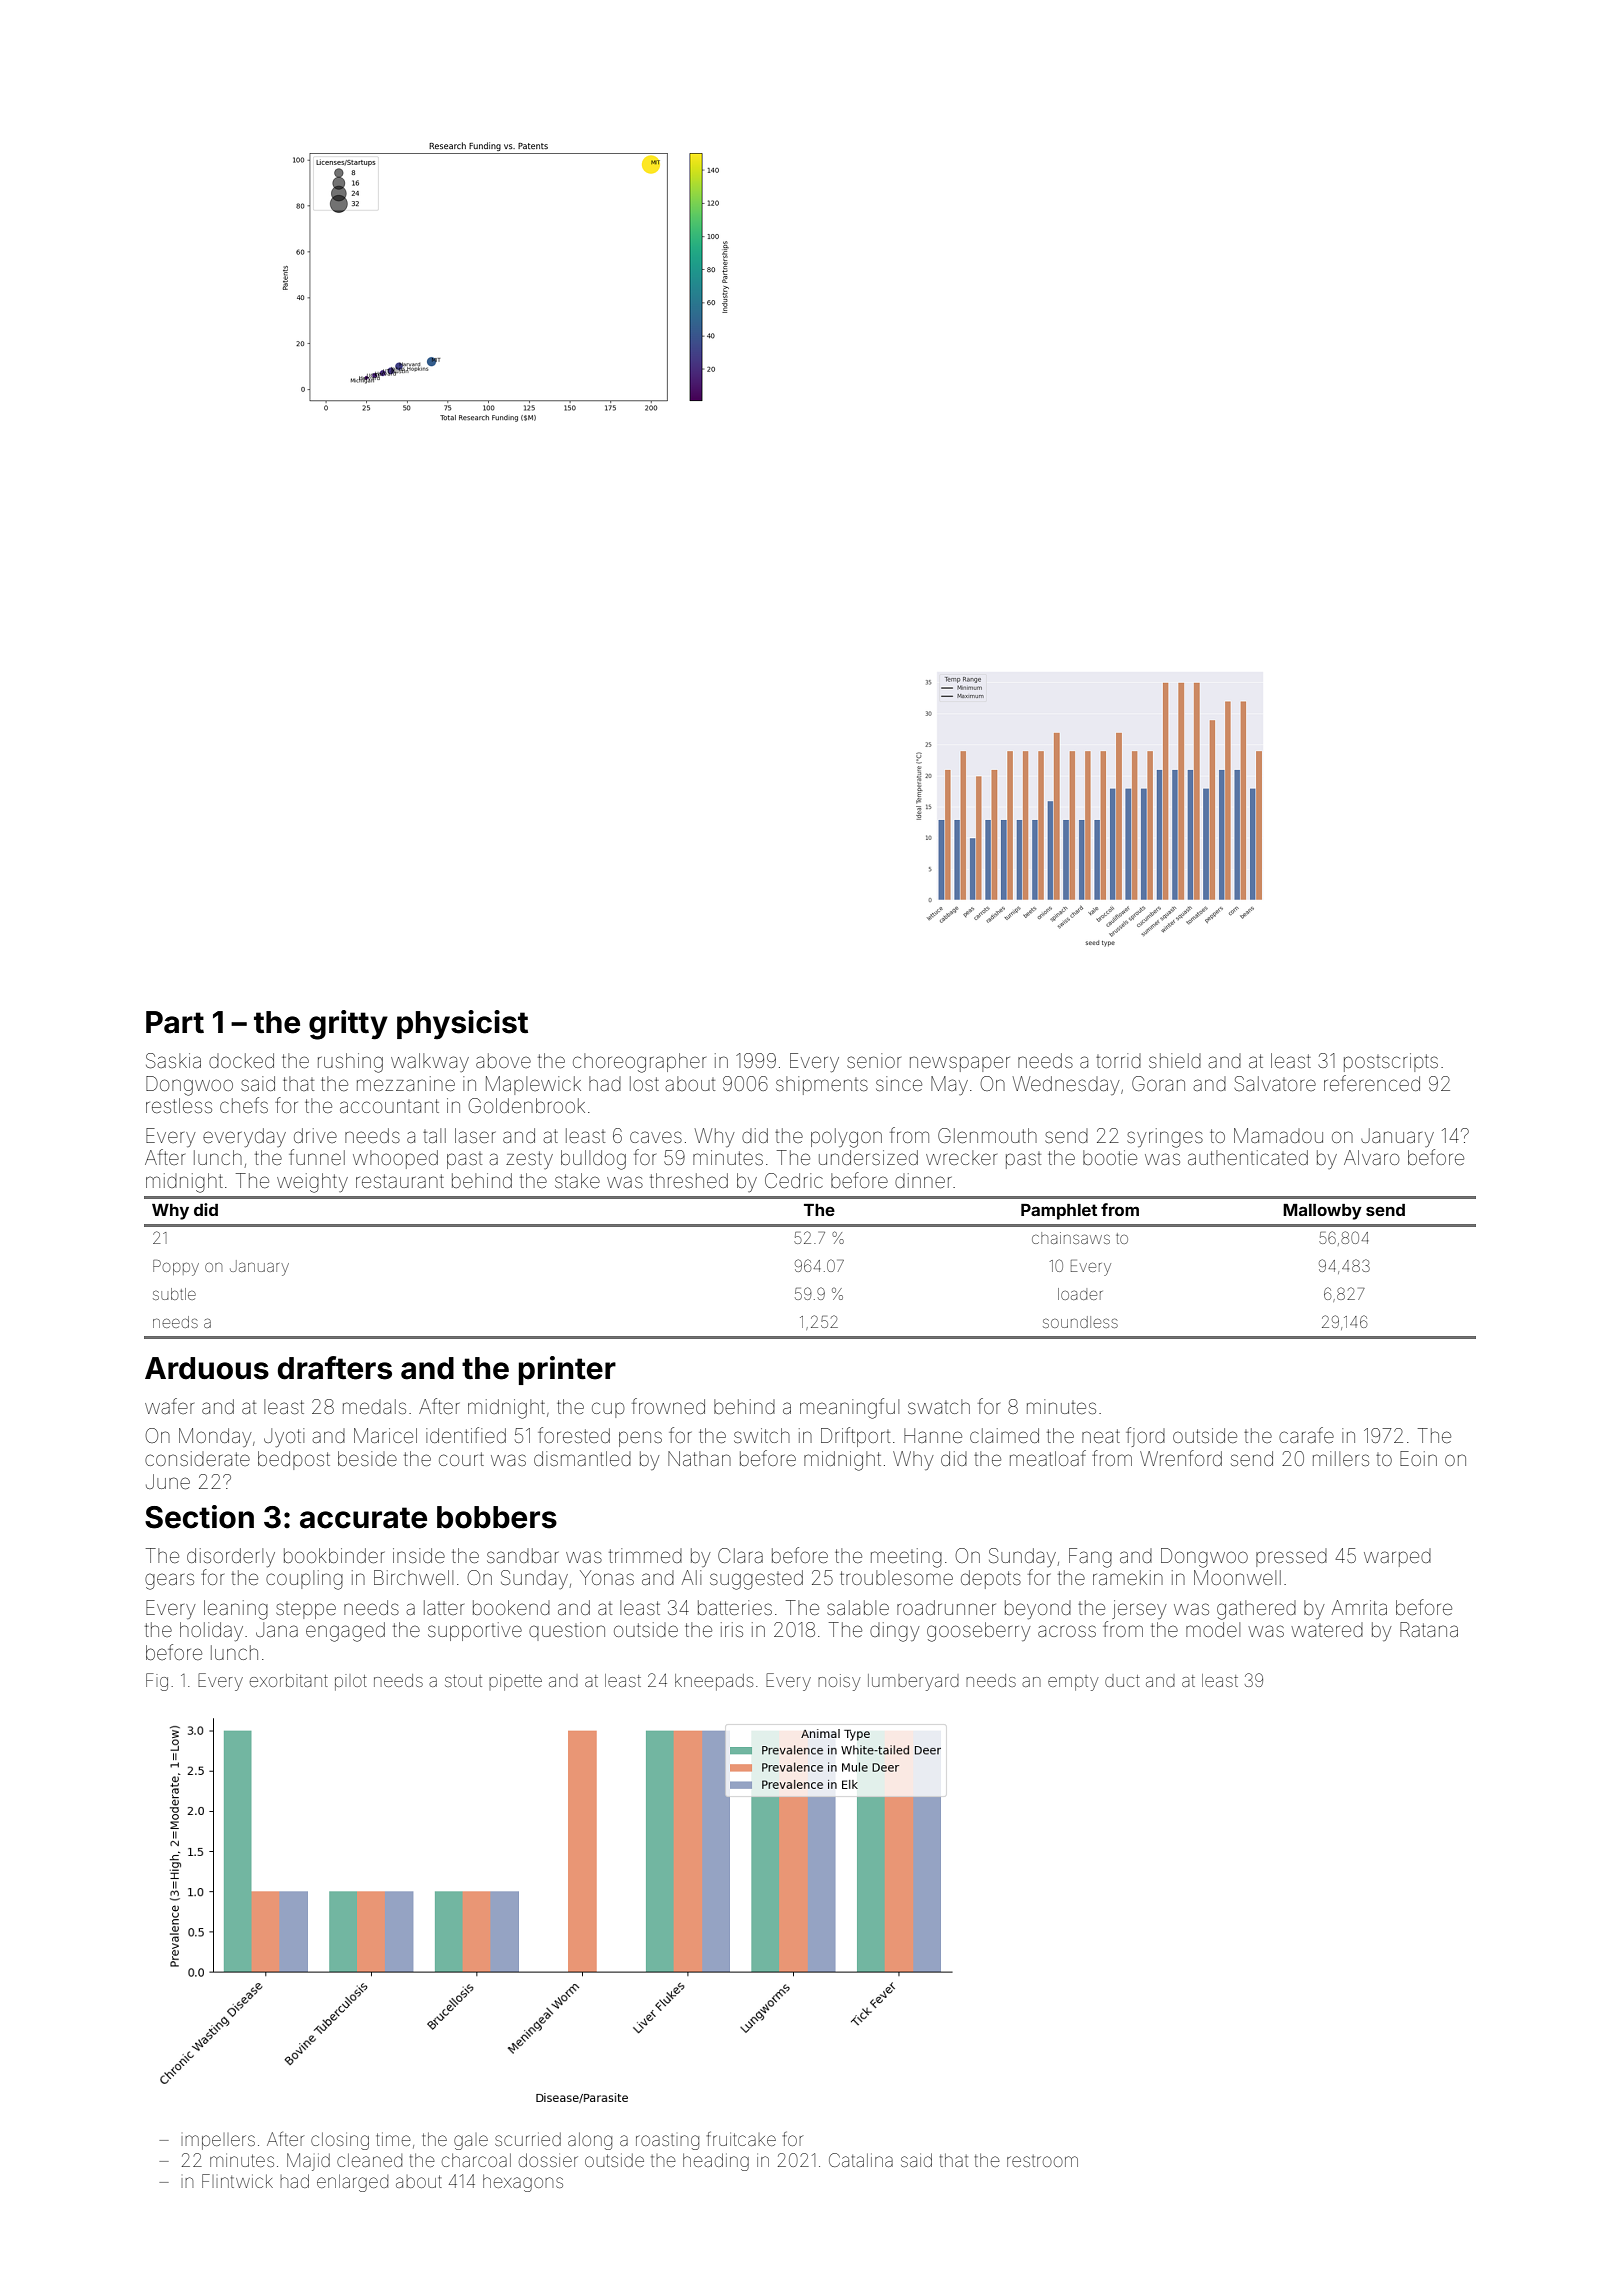  Describe the element at coordinates (1322, 1212) in the screenshot. I see `Mallowby` at that location.
